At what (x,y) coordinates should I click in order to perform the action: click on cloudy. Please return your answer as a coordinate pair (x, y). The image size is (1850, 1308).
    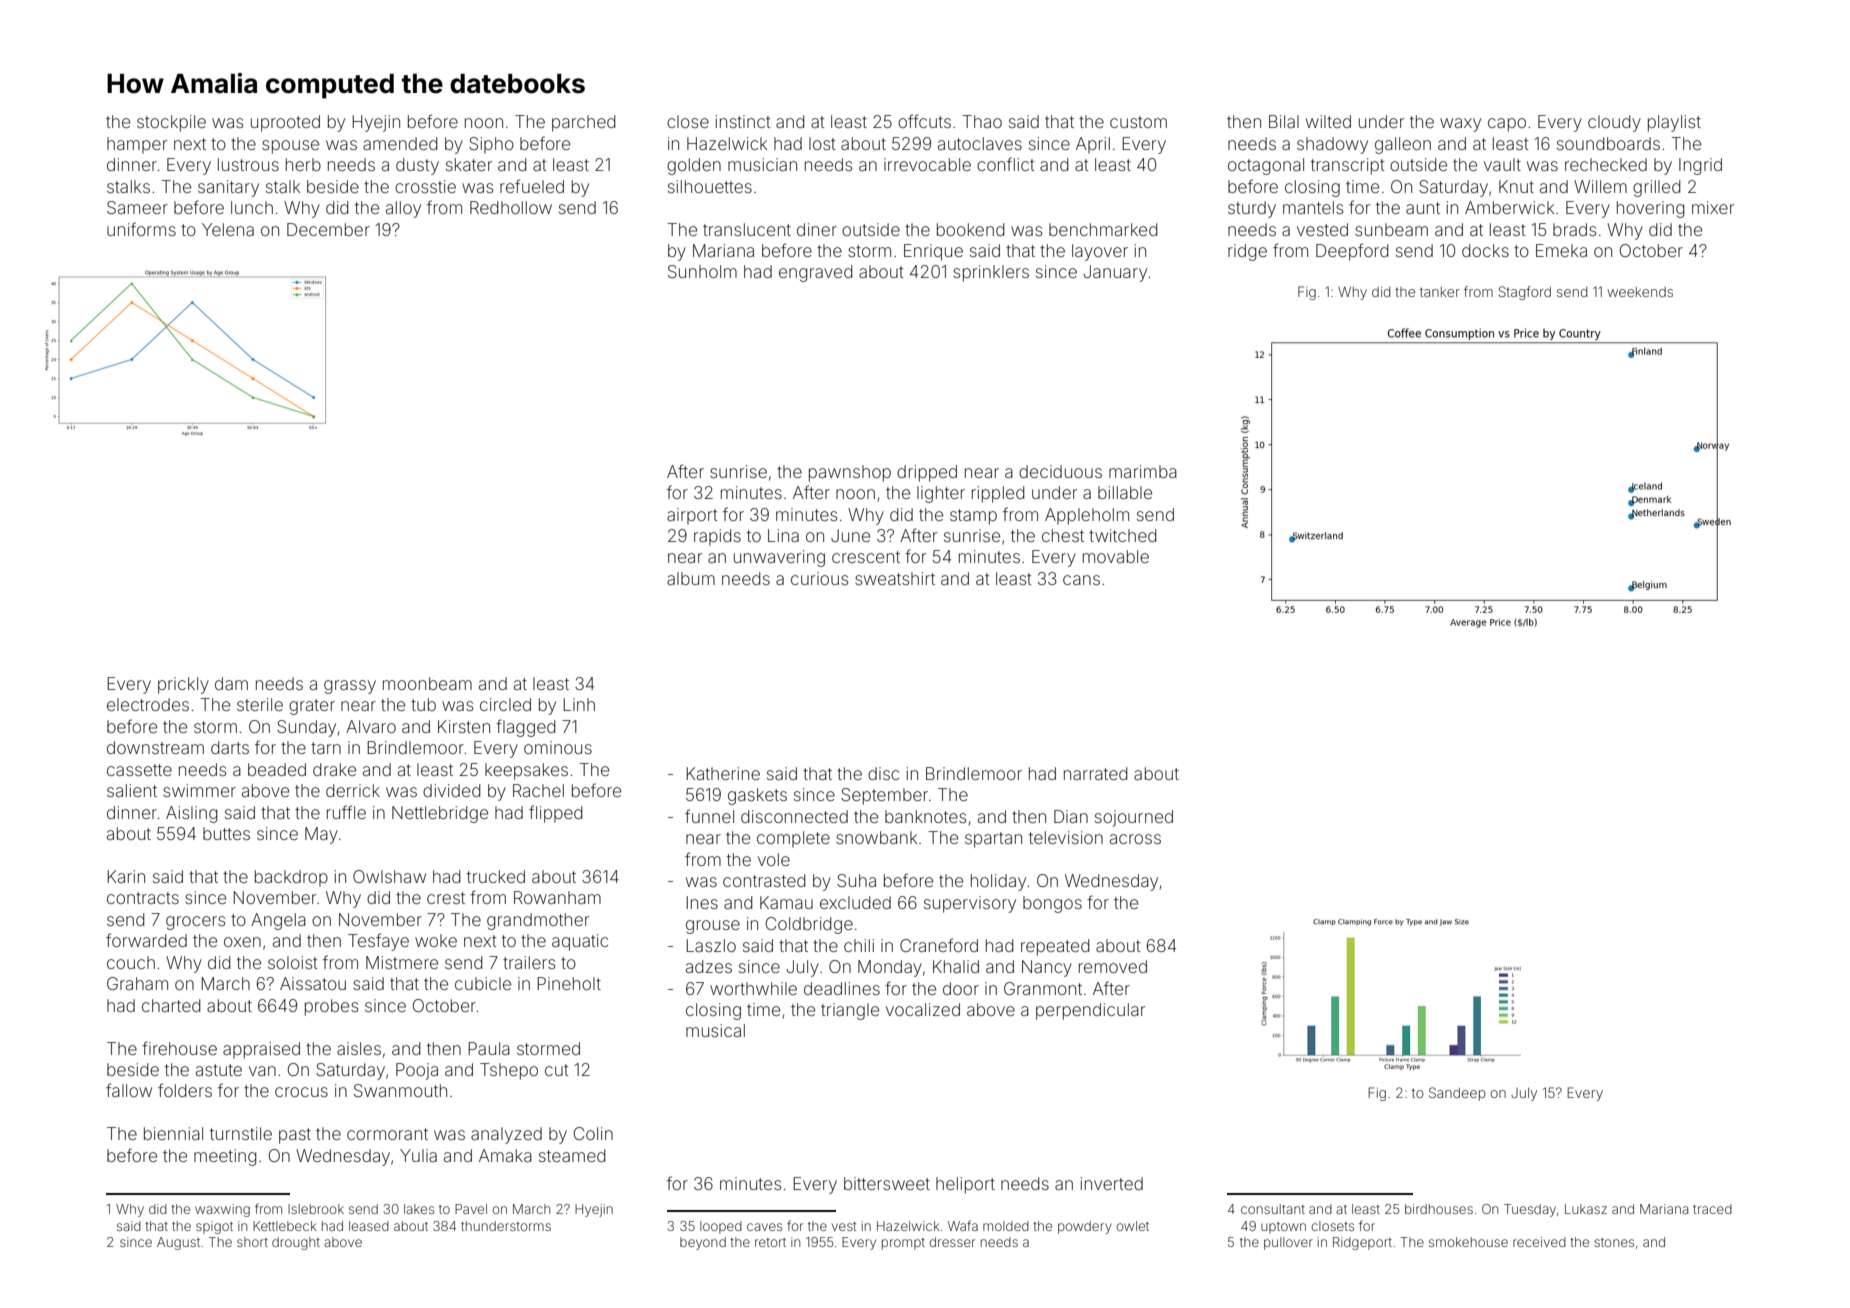
    Looking at the image, I should click on (1614, 123).
